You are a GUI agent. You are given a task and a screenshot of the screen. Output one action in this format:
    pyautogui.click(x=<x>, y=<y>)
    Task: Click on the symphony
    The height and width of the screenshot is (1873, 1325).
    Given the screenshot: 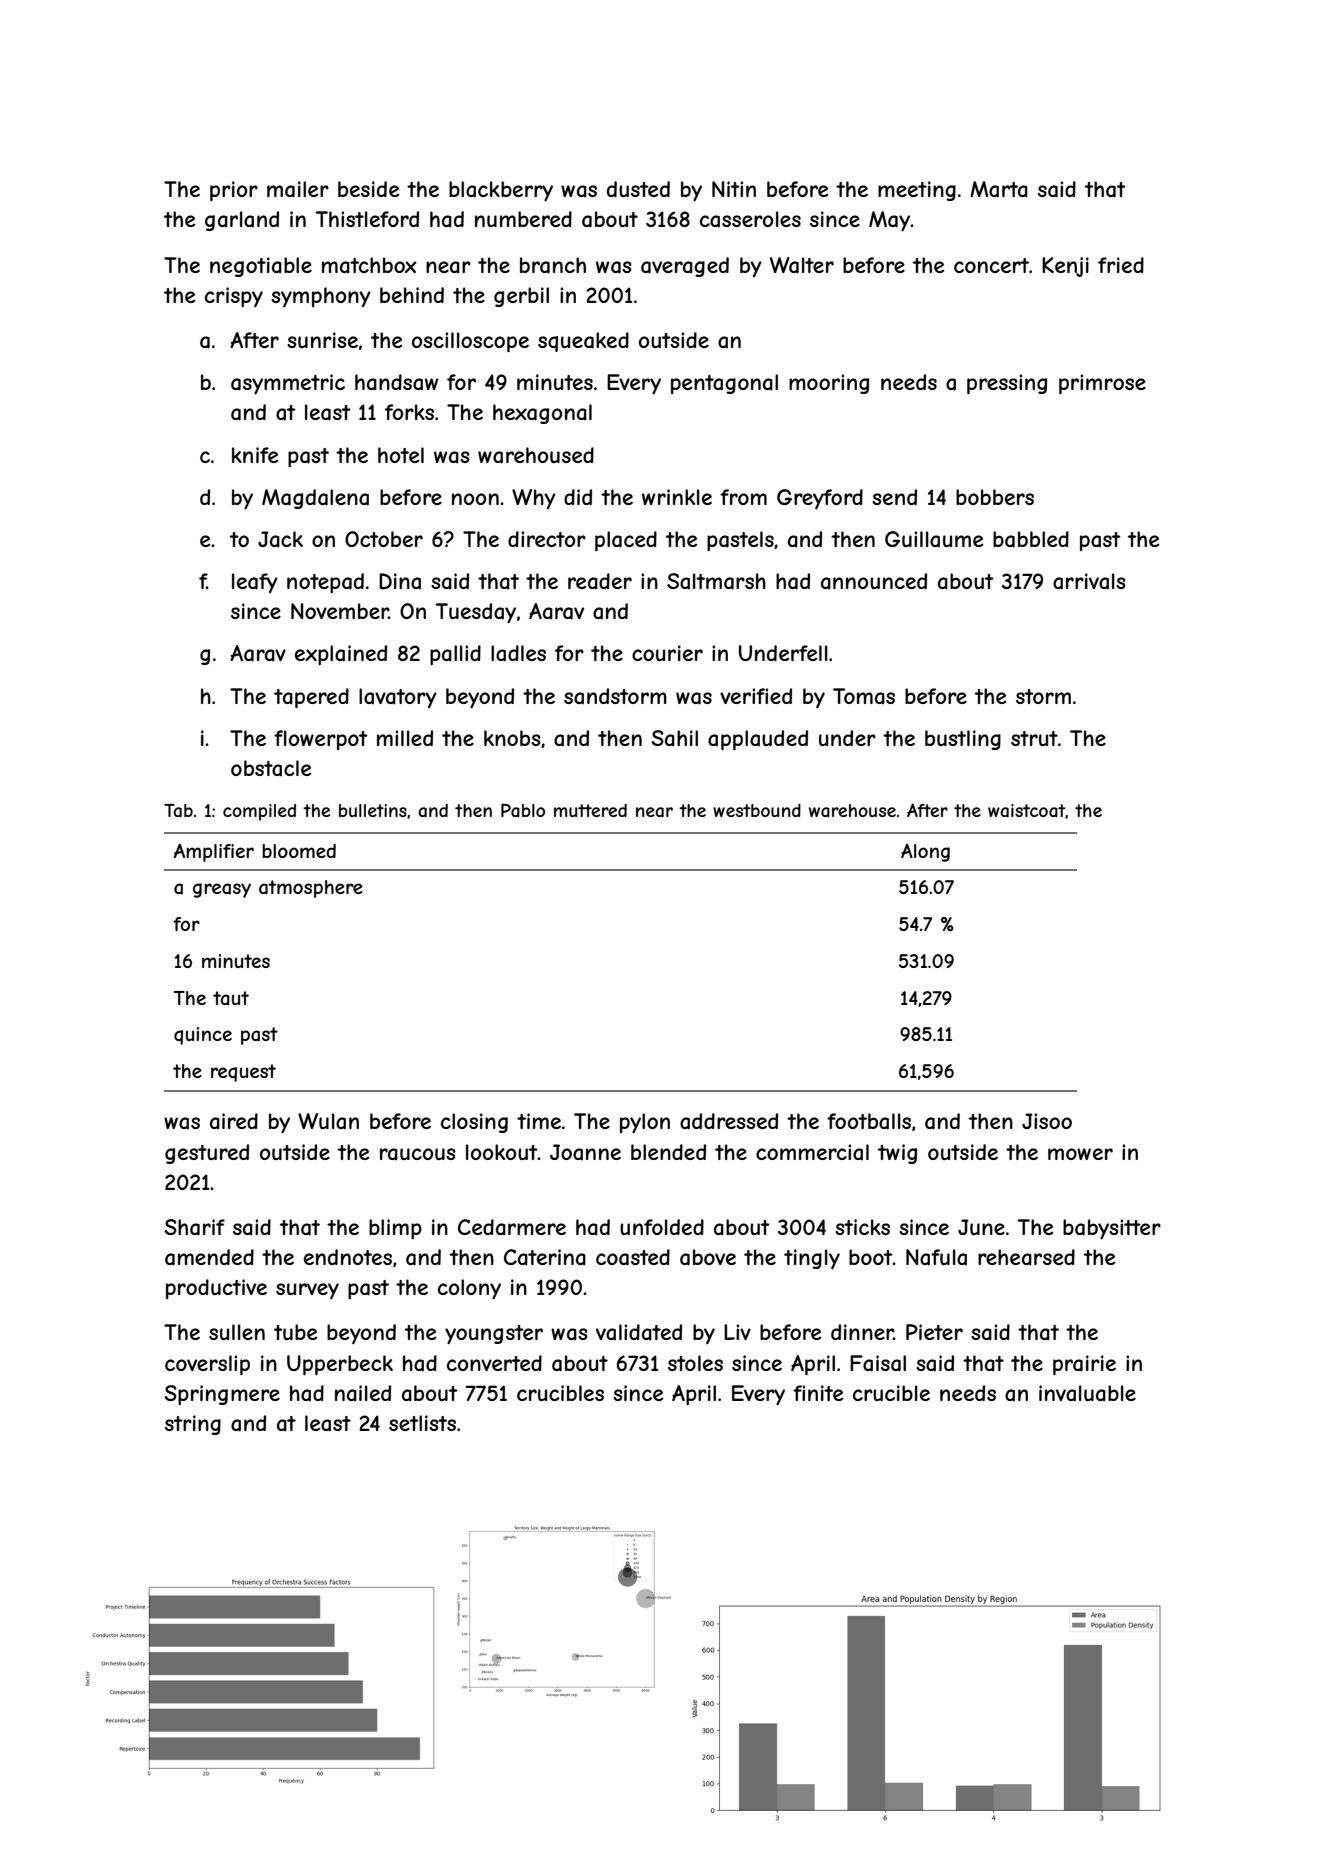 What is the action you would take?
    pyautogui.click(x=321, y=297)
